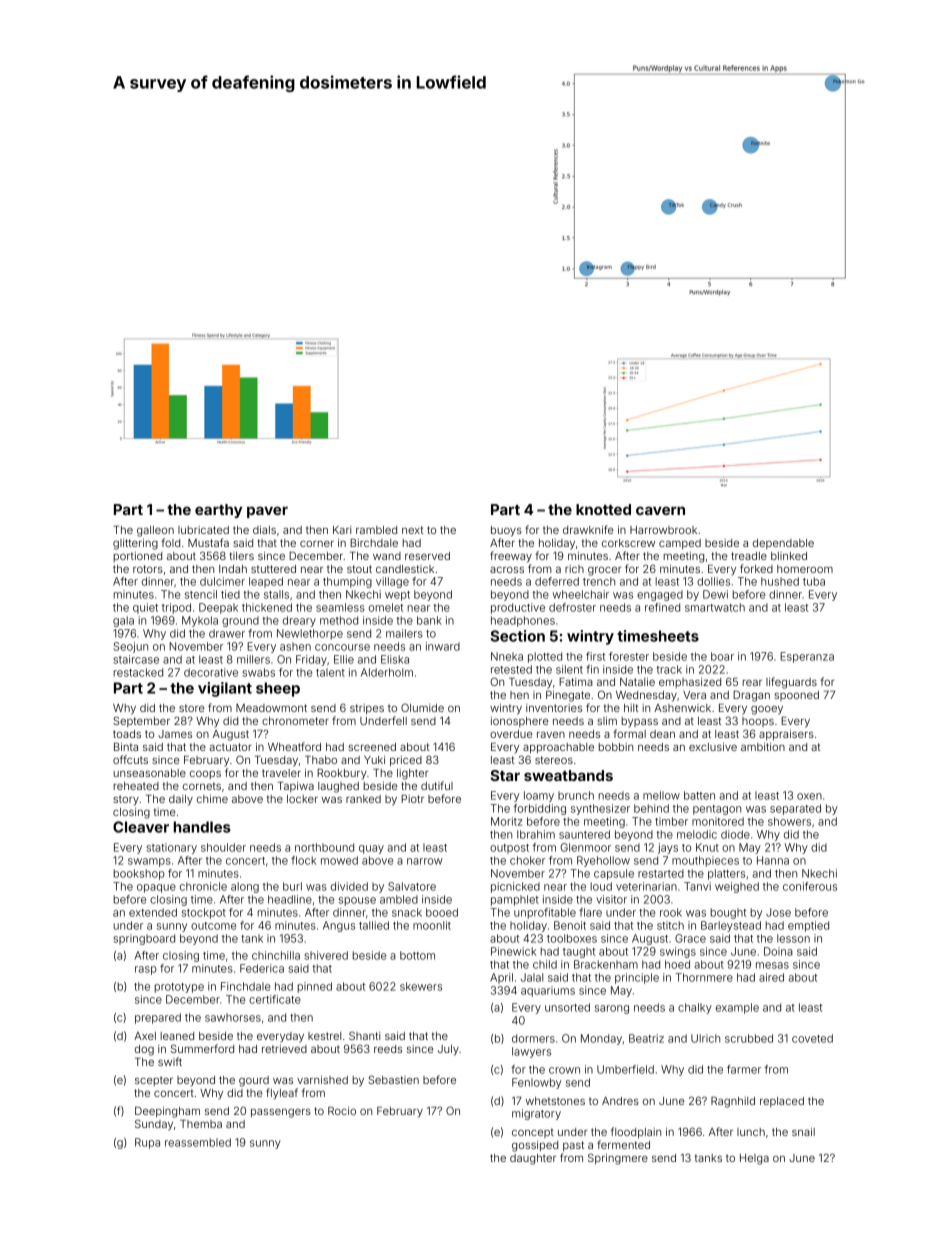  I want to click on reassembled, so click(198, 1142).
